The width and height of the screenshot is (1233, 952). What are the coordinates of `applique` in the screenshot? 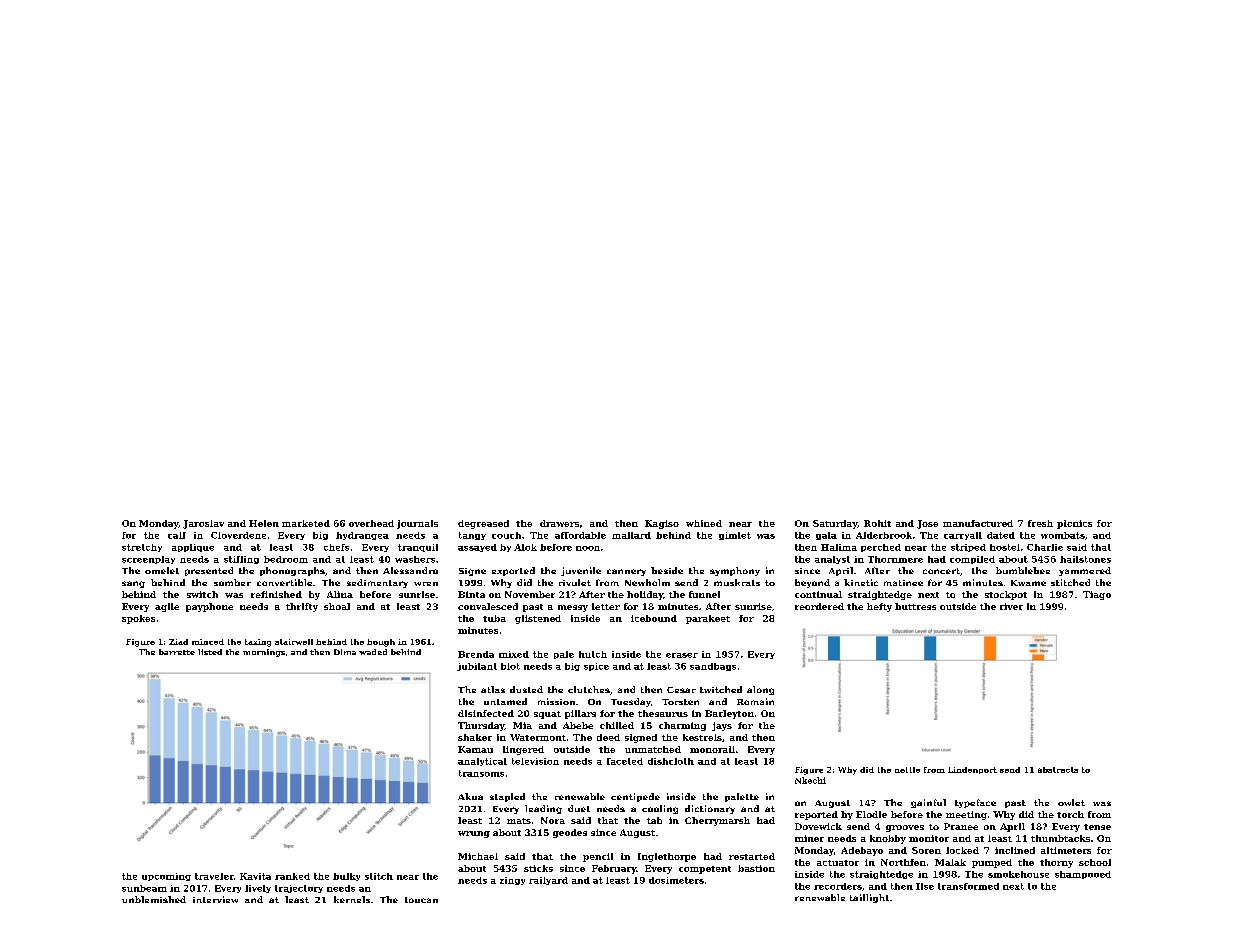 It's located at (193, 548).
